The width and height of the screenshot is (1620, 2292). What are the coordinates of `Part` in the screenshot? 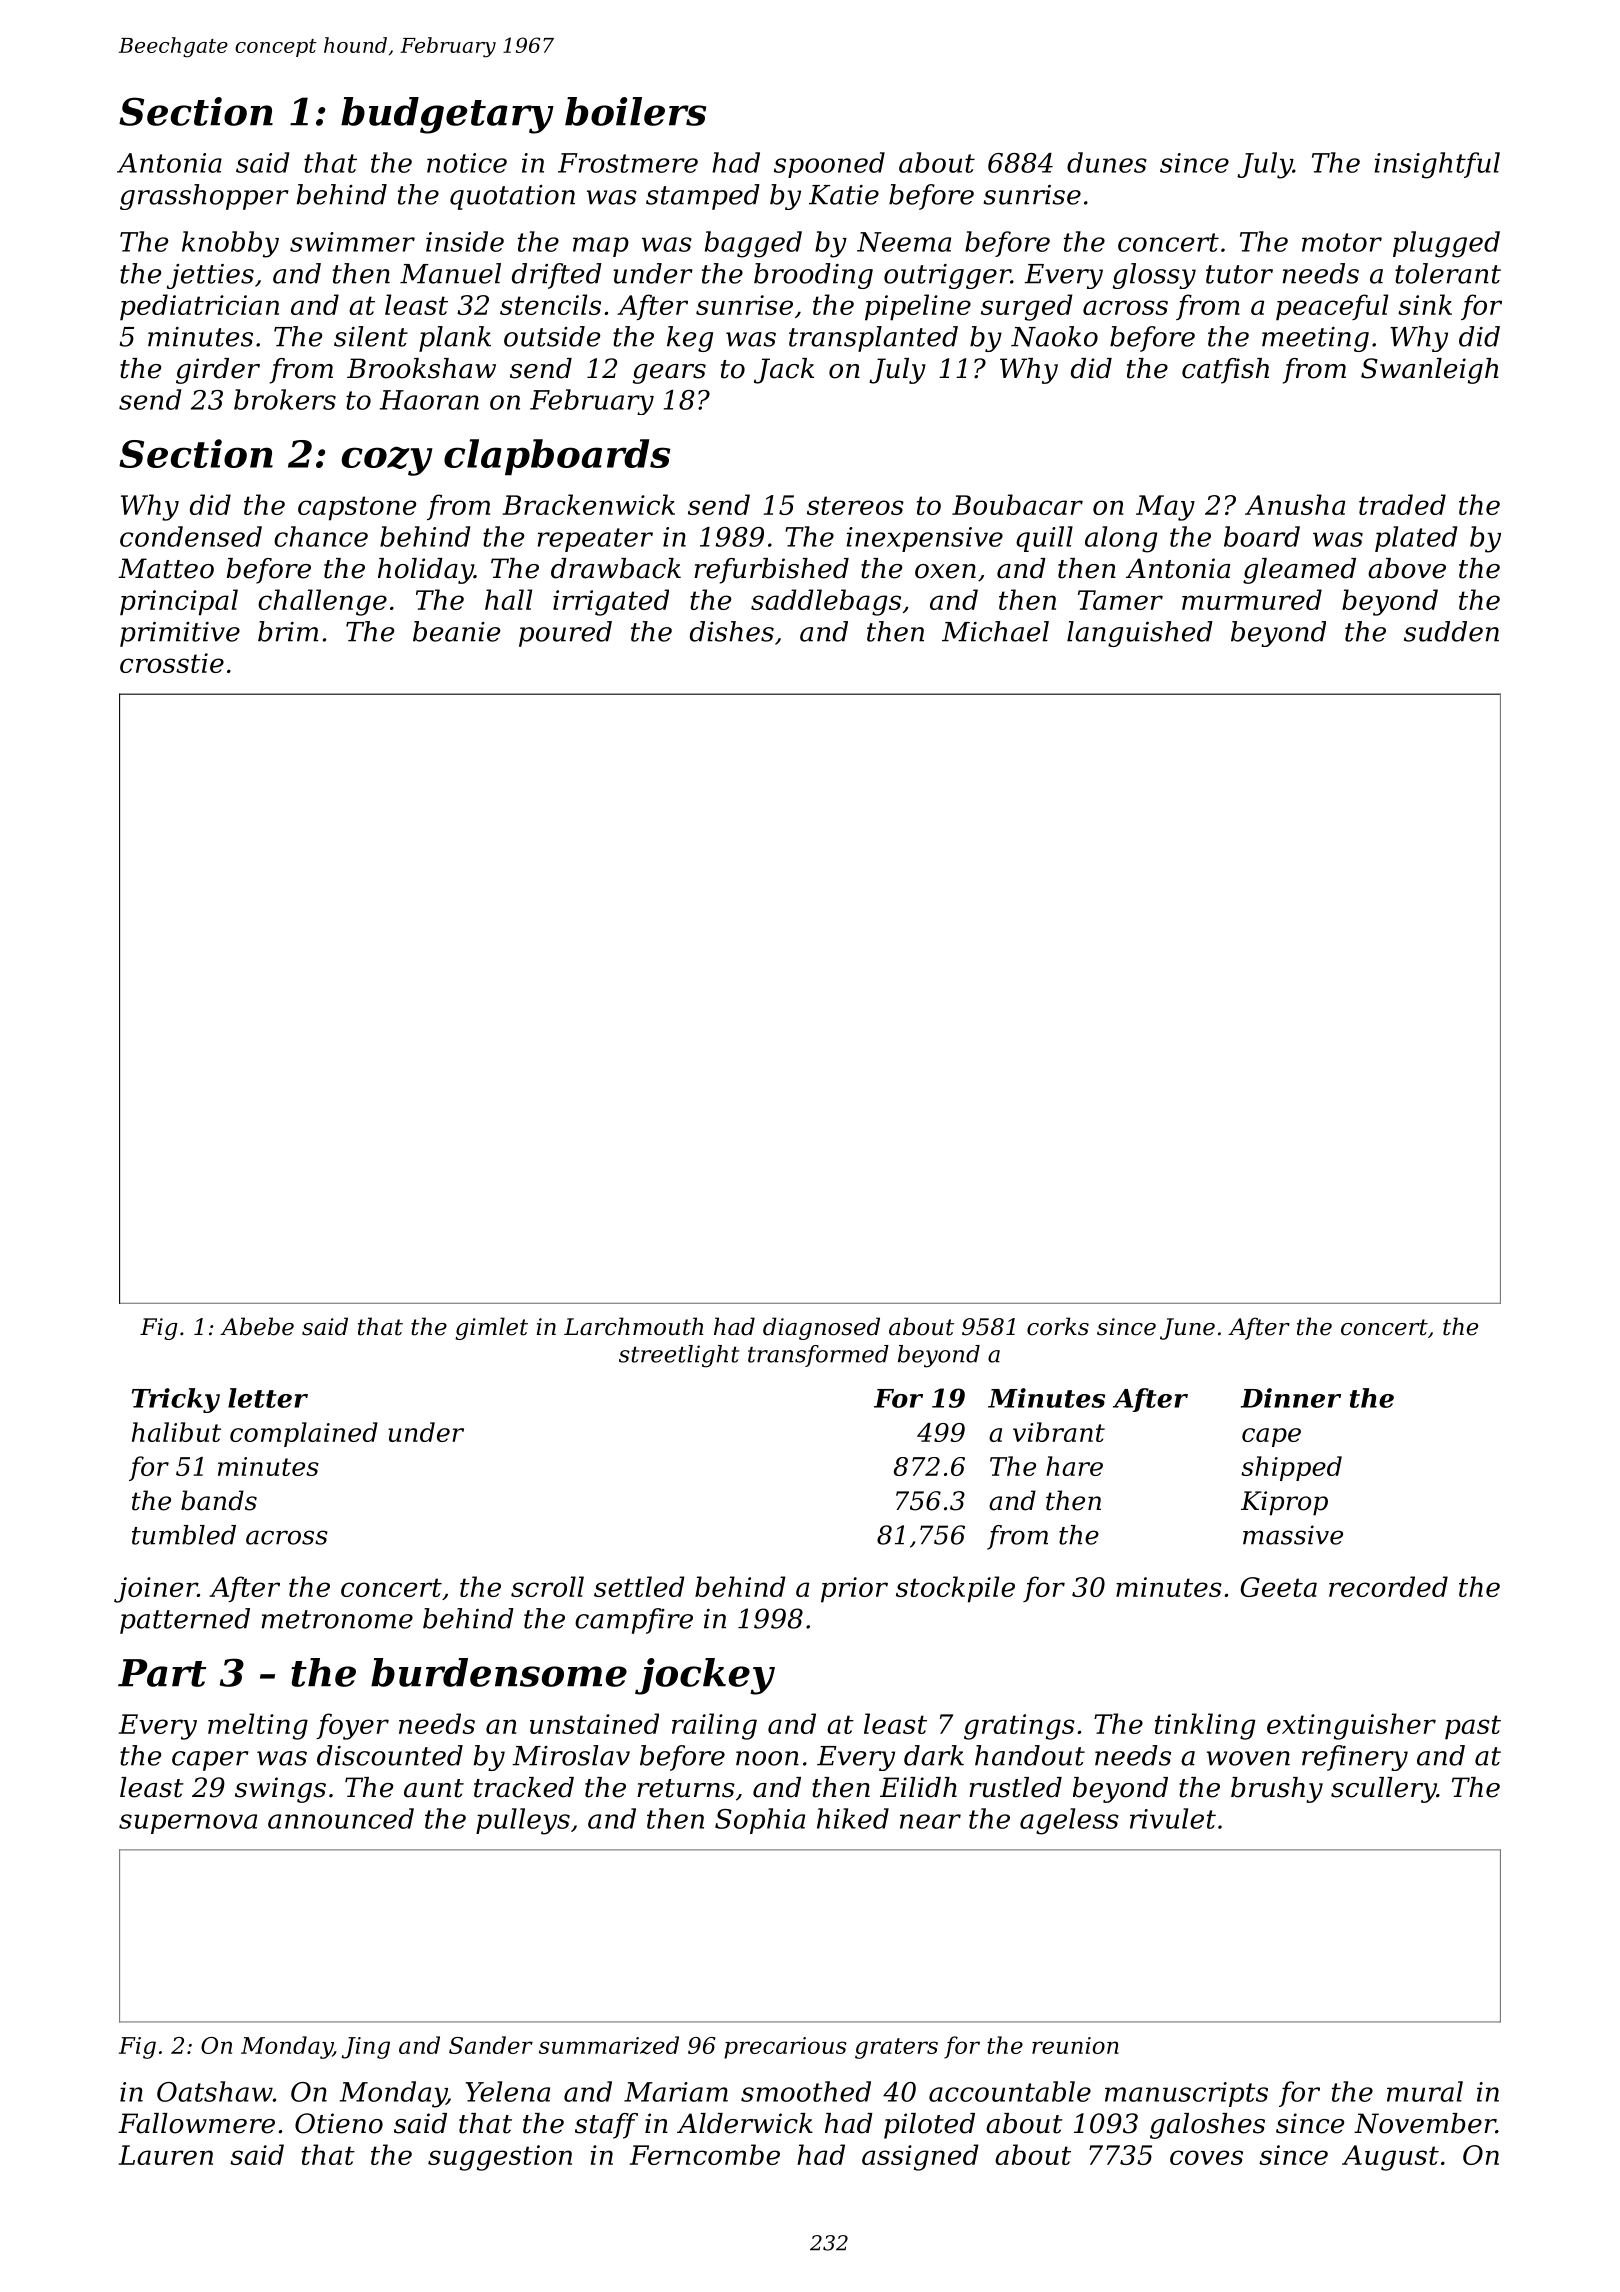 It's located at (162, 1673).
